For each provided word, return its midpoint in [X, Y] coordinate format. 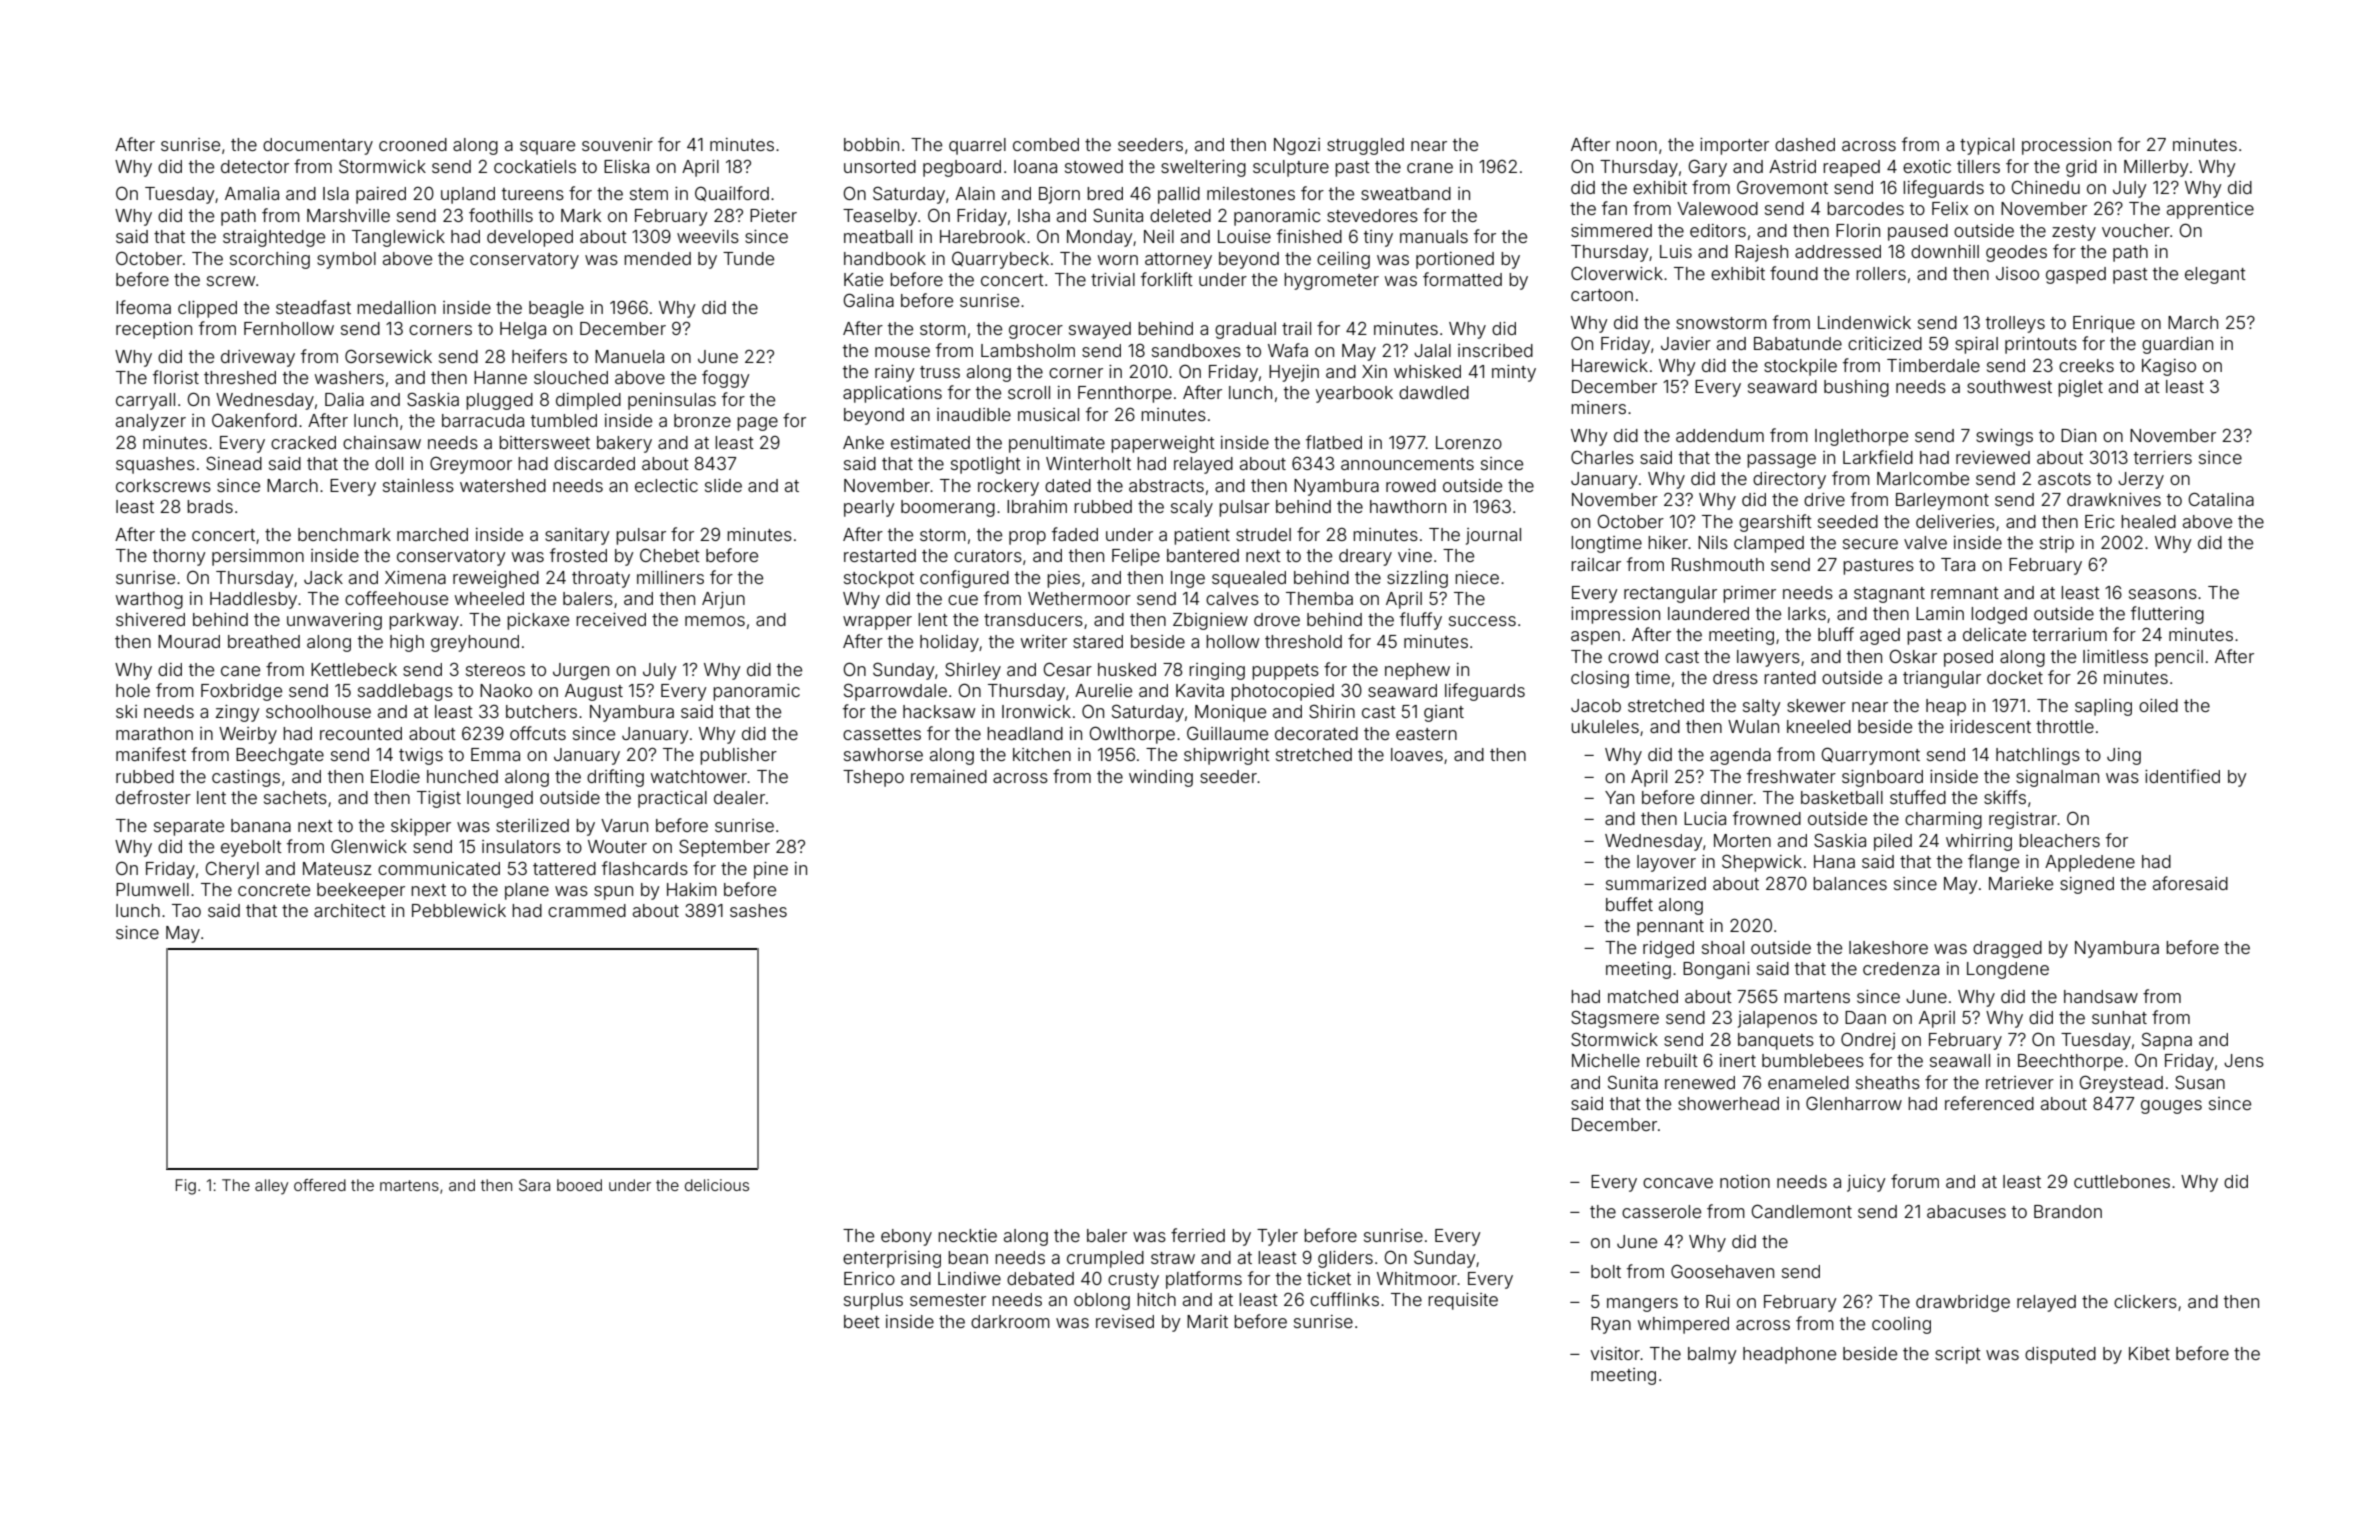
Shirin [1332, 711]
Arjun [723, 600]
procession [2066, 146]
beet [862, 1321]
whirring [1979, 842]
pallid [1179, 195]
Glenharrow [1854, 1103]
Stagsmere [1615, 1019]
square [547, 148]
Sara [534, 1185]
